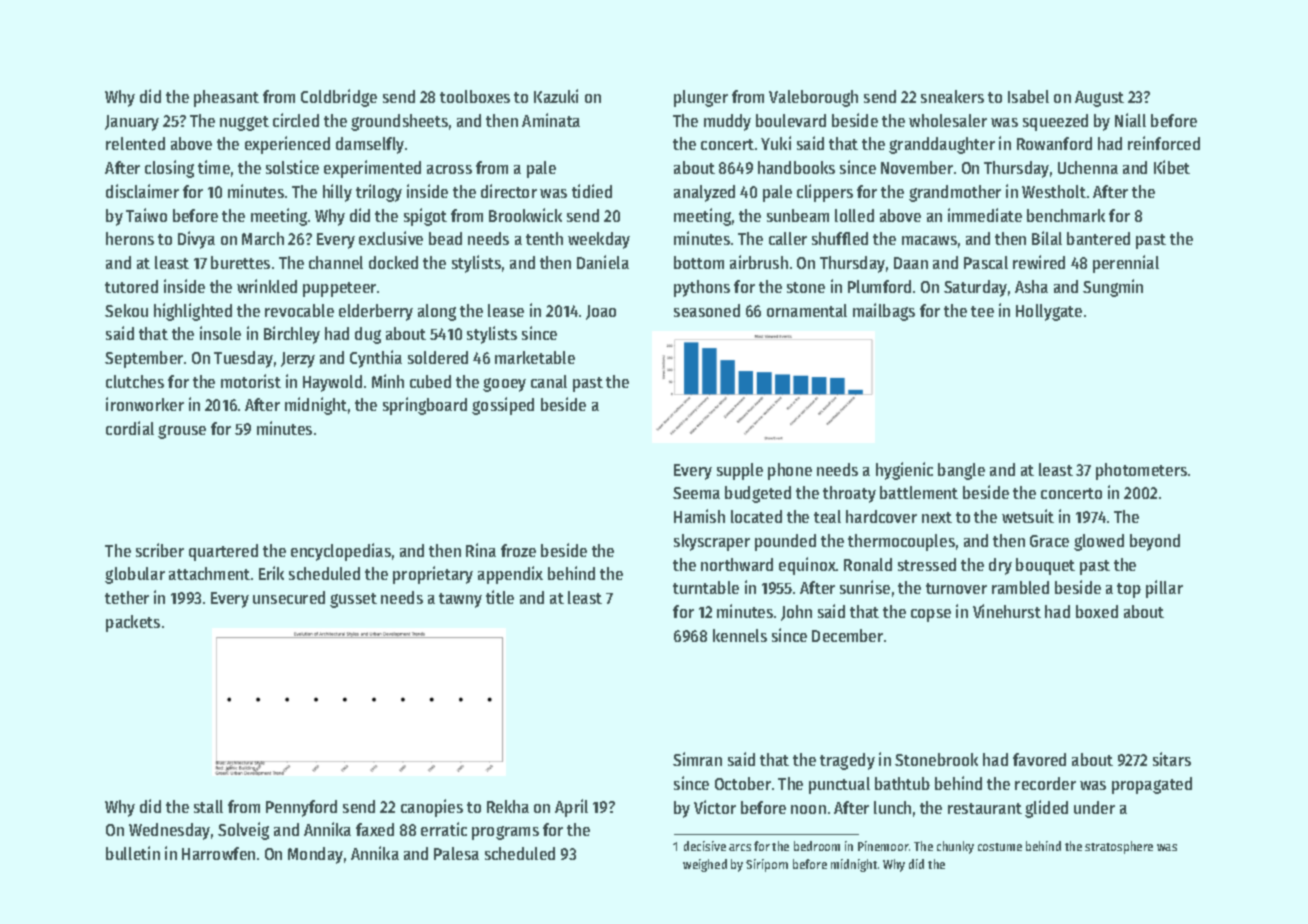  What do you see at coordinates (375, 829) in the screenshot?
I see `faxed` at bounding box center [375, 829].
